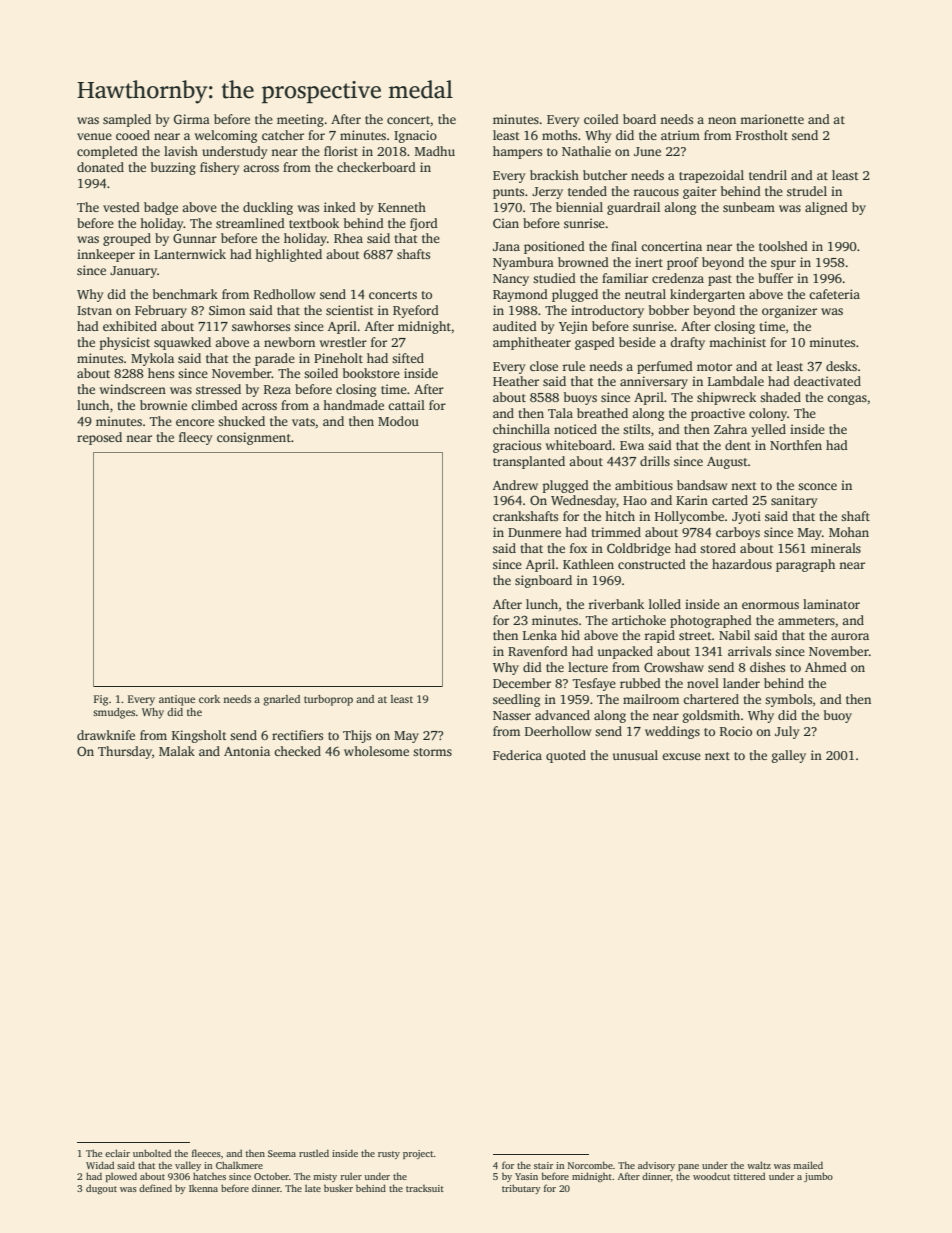 The image size is (952, 1233). Describe the element at coordinates (520, 295) in the screenshot. I see `Raymond` at that location.
